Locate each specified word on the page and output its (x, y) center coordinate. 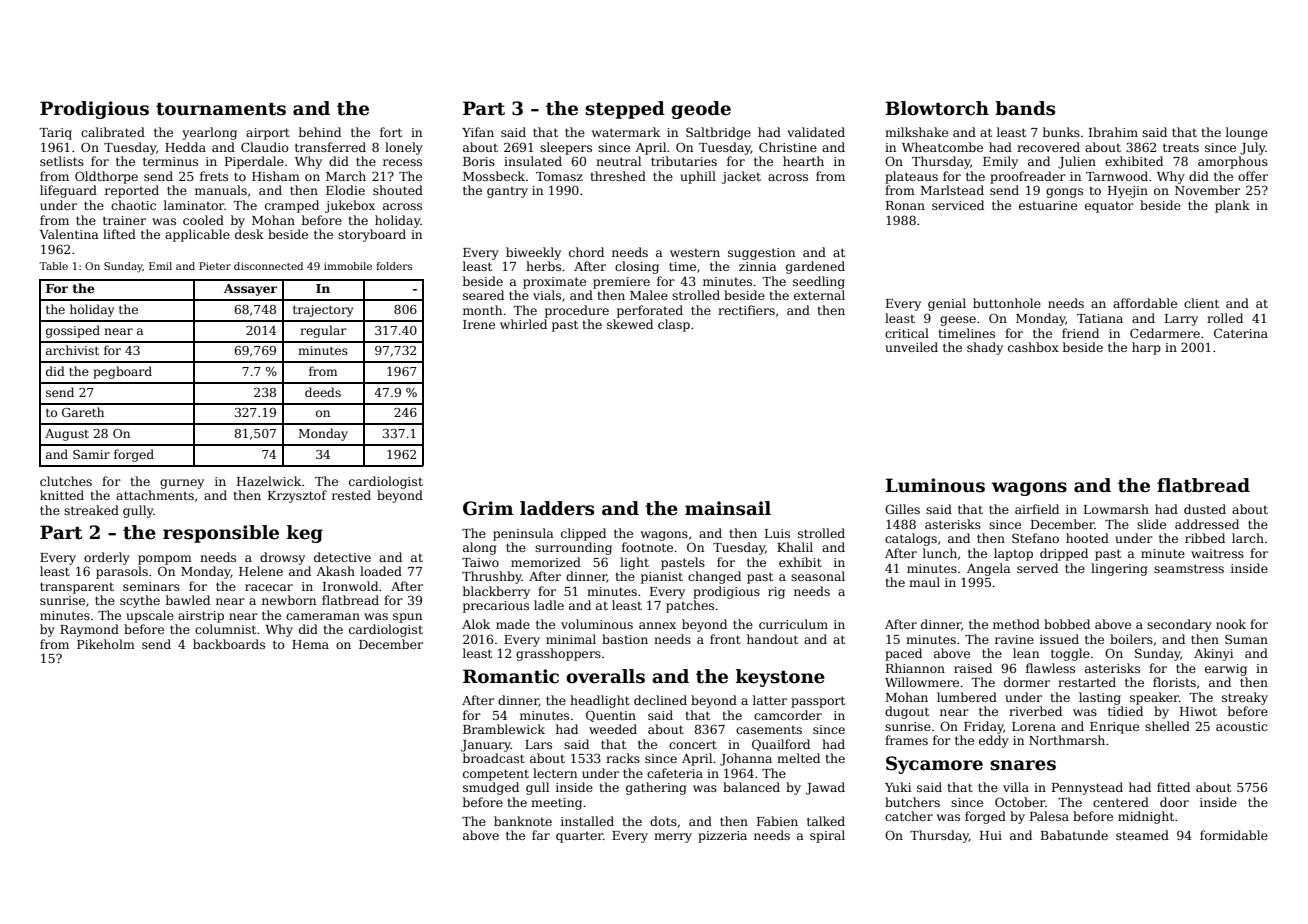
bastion (625, 639)
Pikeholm (106, 644)
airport (268, 134)
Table (53, 266)
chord (586, 252)
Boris (479, 161)
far (541, 835)
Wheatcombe (942, 147)
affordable (1145, 303)
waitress (1217, 553)
